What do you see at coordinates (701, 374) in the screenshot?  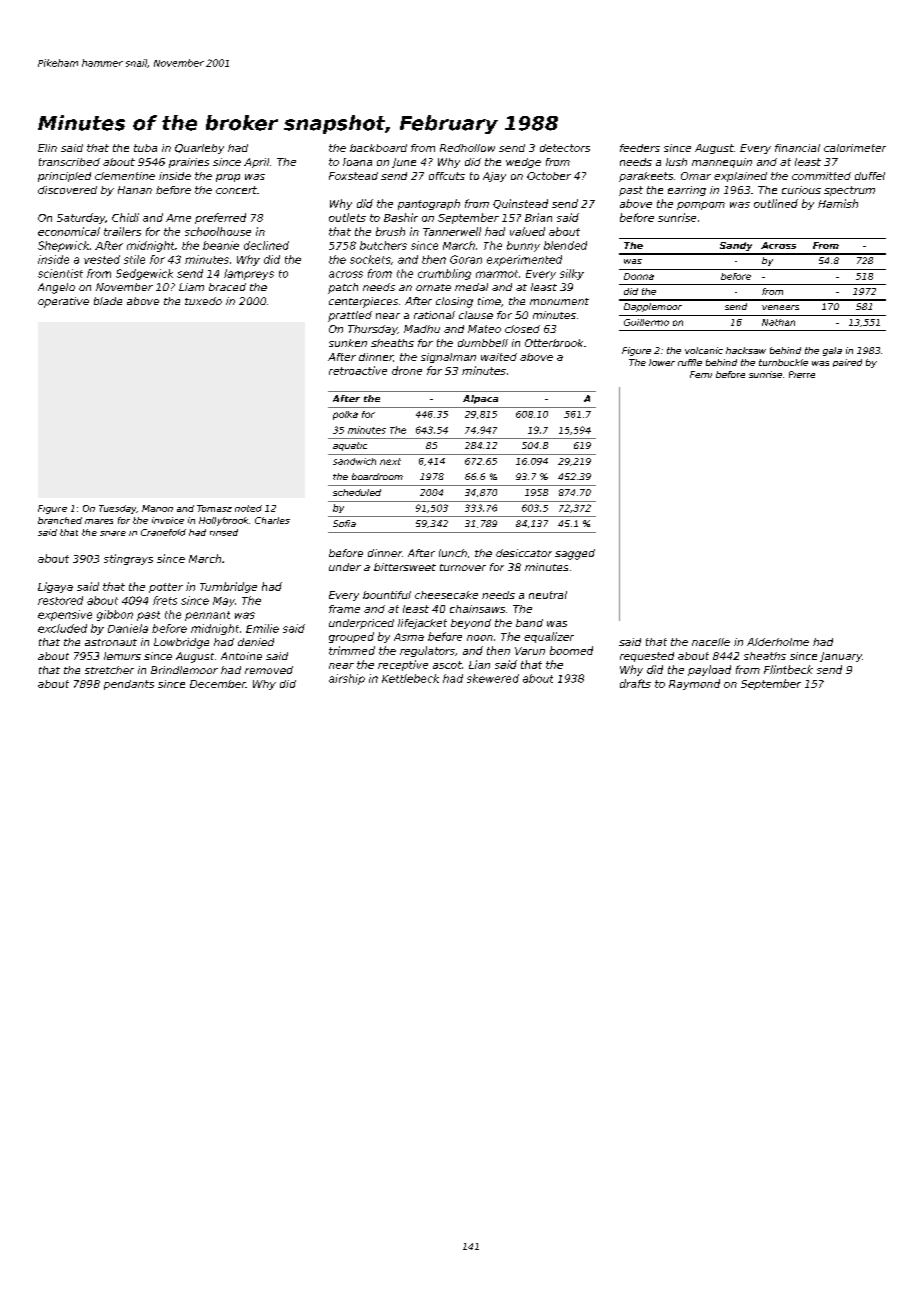 I see `Femi` at bounding box center [701, 374].
